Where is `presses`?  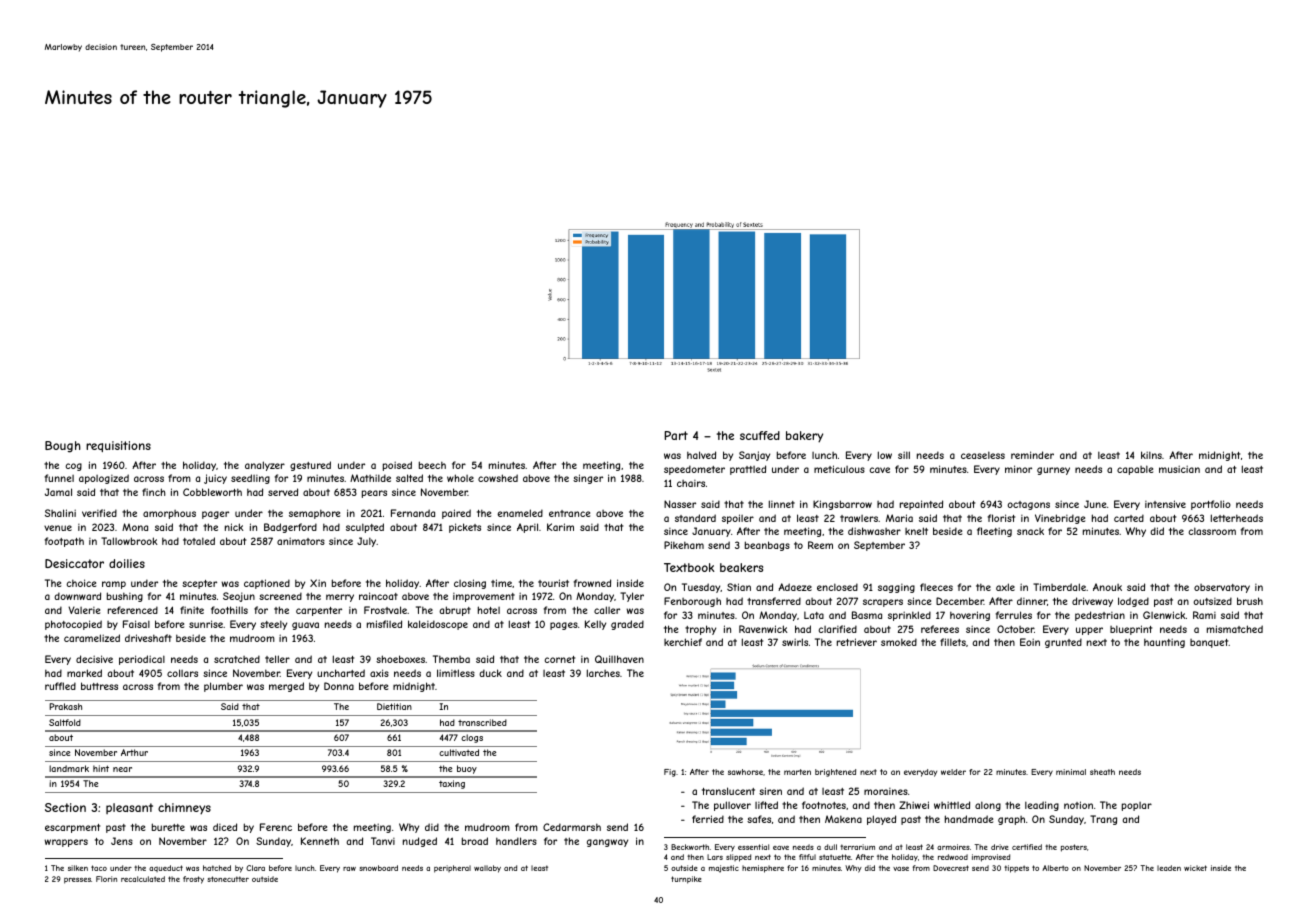
presses is located at coordinates (77, 881).
